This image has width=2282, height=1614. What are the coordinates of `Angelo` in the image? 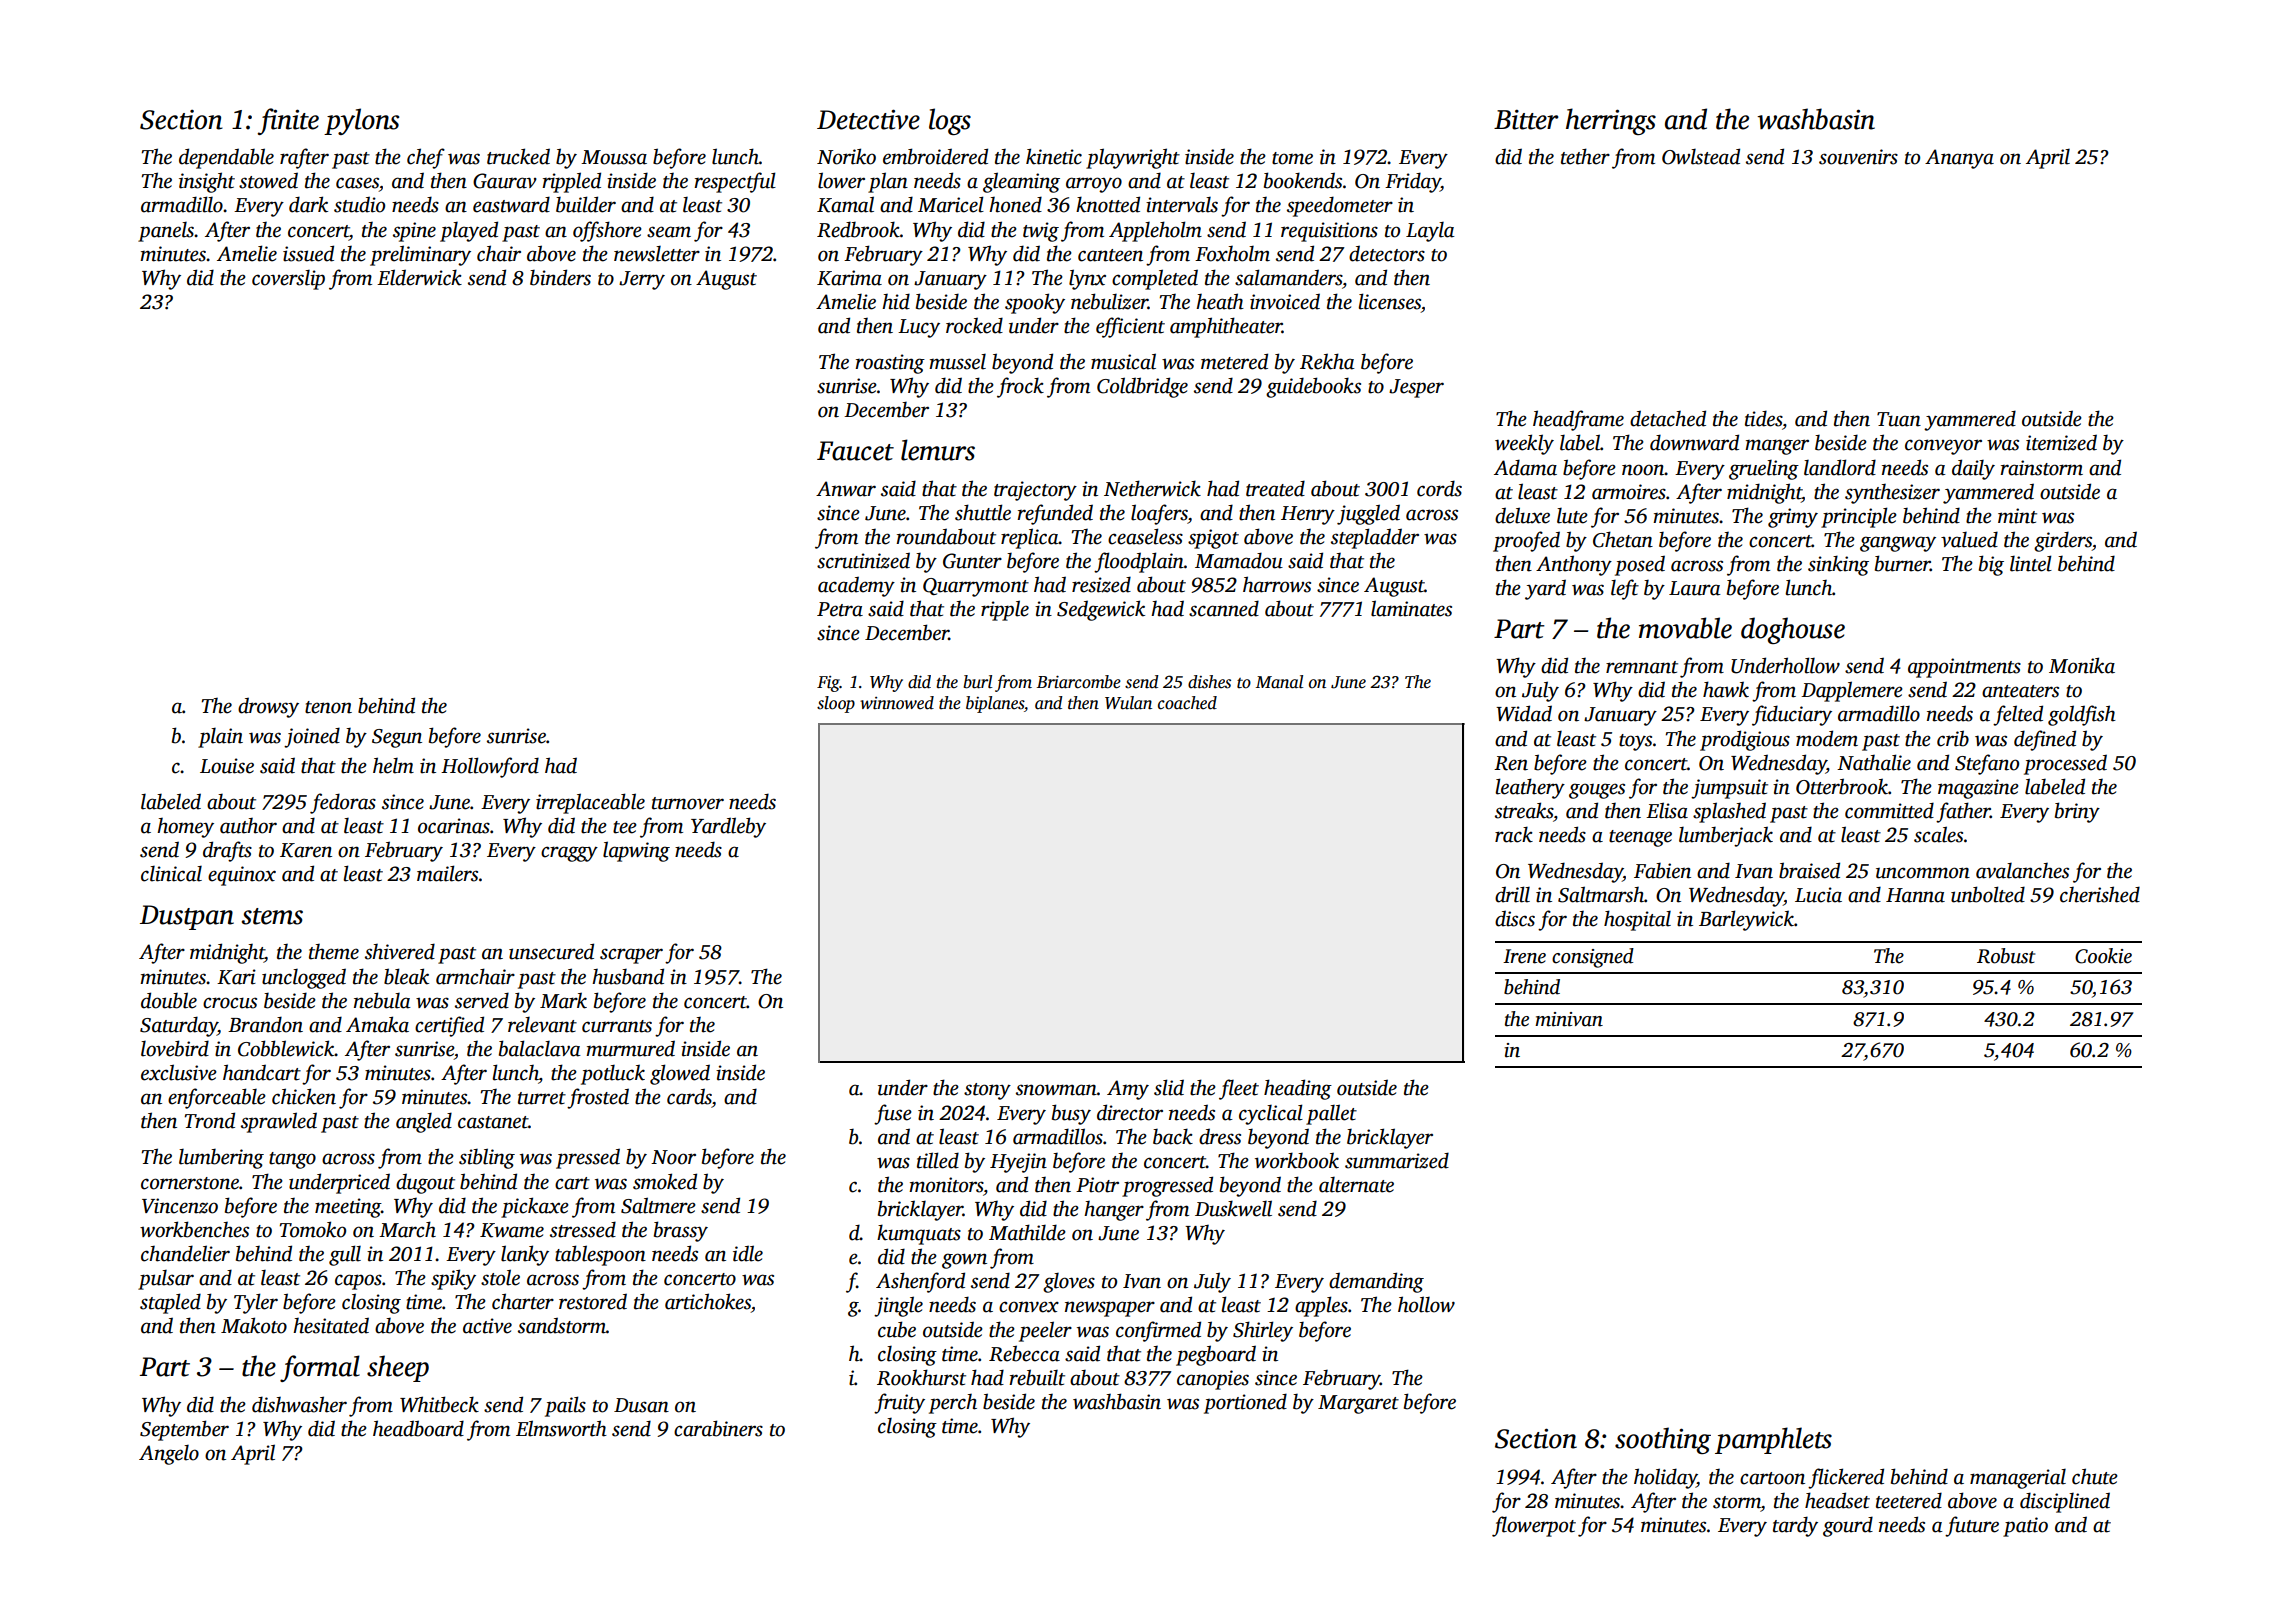 It's located at (169, 1455).
